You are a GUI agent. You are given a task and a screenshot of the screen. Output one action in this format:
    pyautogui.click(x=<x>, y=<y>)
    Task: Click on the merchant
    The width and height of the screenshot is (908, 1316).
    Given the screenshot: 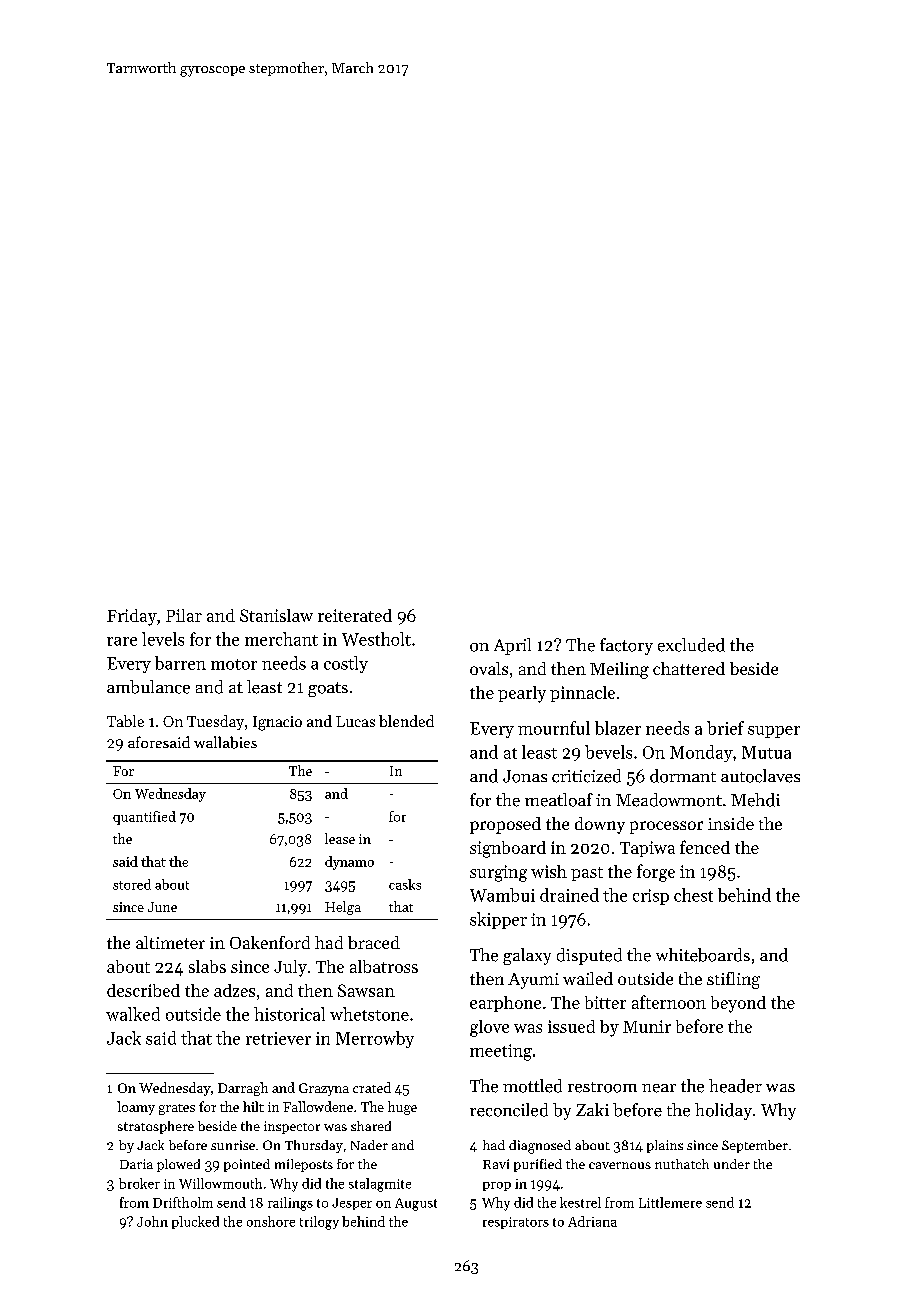 What is the action you would take?
    pyautogui.click(x=281, y=639)
